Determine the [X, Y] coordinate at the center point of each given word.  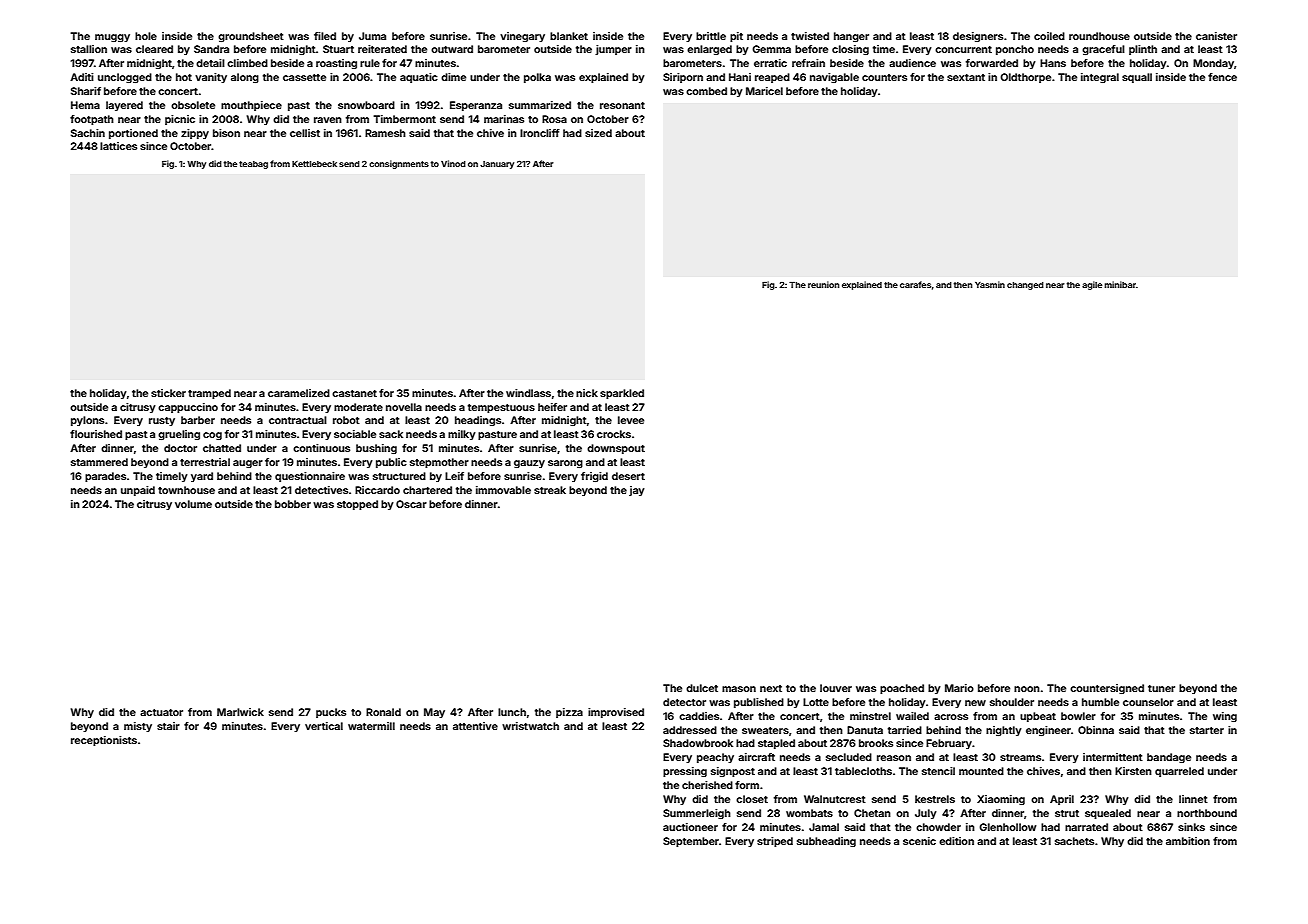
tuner [1161, 688]
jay [637, 491]
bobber [293, 504]
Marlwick [240, 712]
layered [124, 106]
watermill [371, 726]
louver [836, 688]
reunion [823, 284]
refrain [808, 63]
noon [1027, 689]
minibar [1120, 284]
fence [1222, 77]
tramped [209, 394]
